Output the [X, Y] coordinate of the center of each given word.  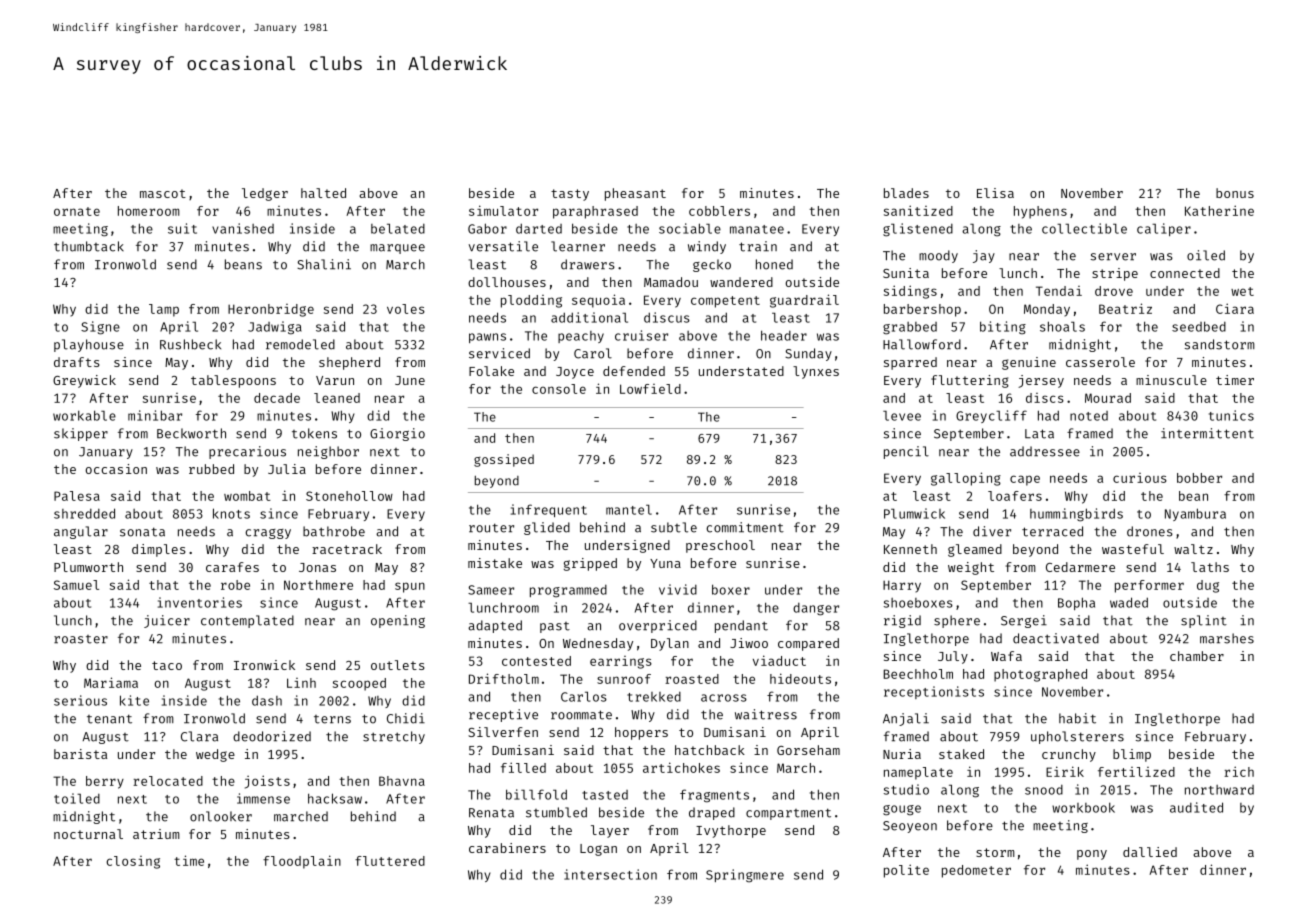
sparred [910, 363]
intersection [610, 874]
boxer [731, 589]
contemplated [247, 621]
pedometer [976, 871]
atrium [156, 834]
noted [1089, 416]
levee [902, 415]
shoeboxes [918, 603]
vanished [243, 228]
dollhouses [507, 282]
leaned [337, 398]
